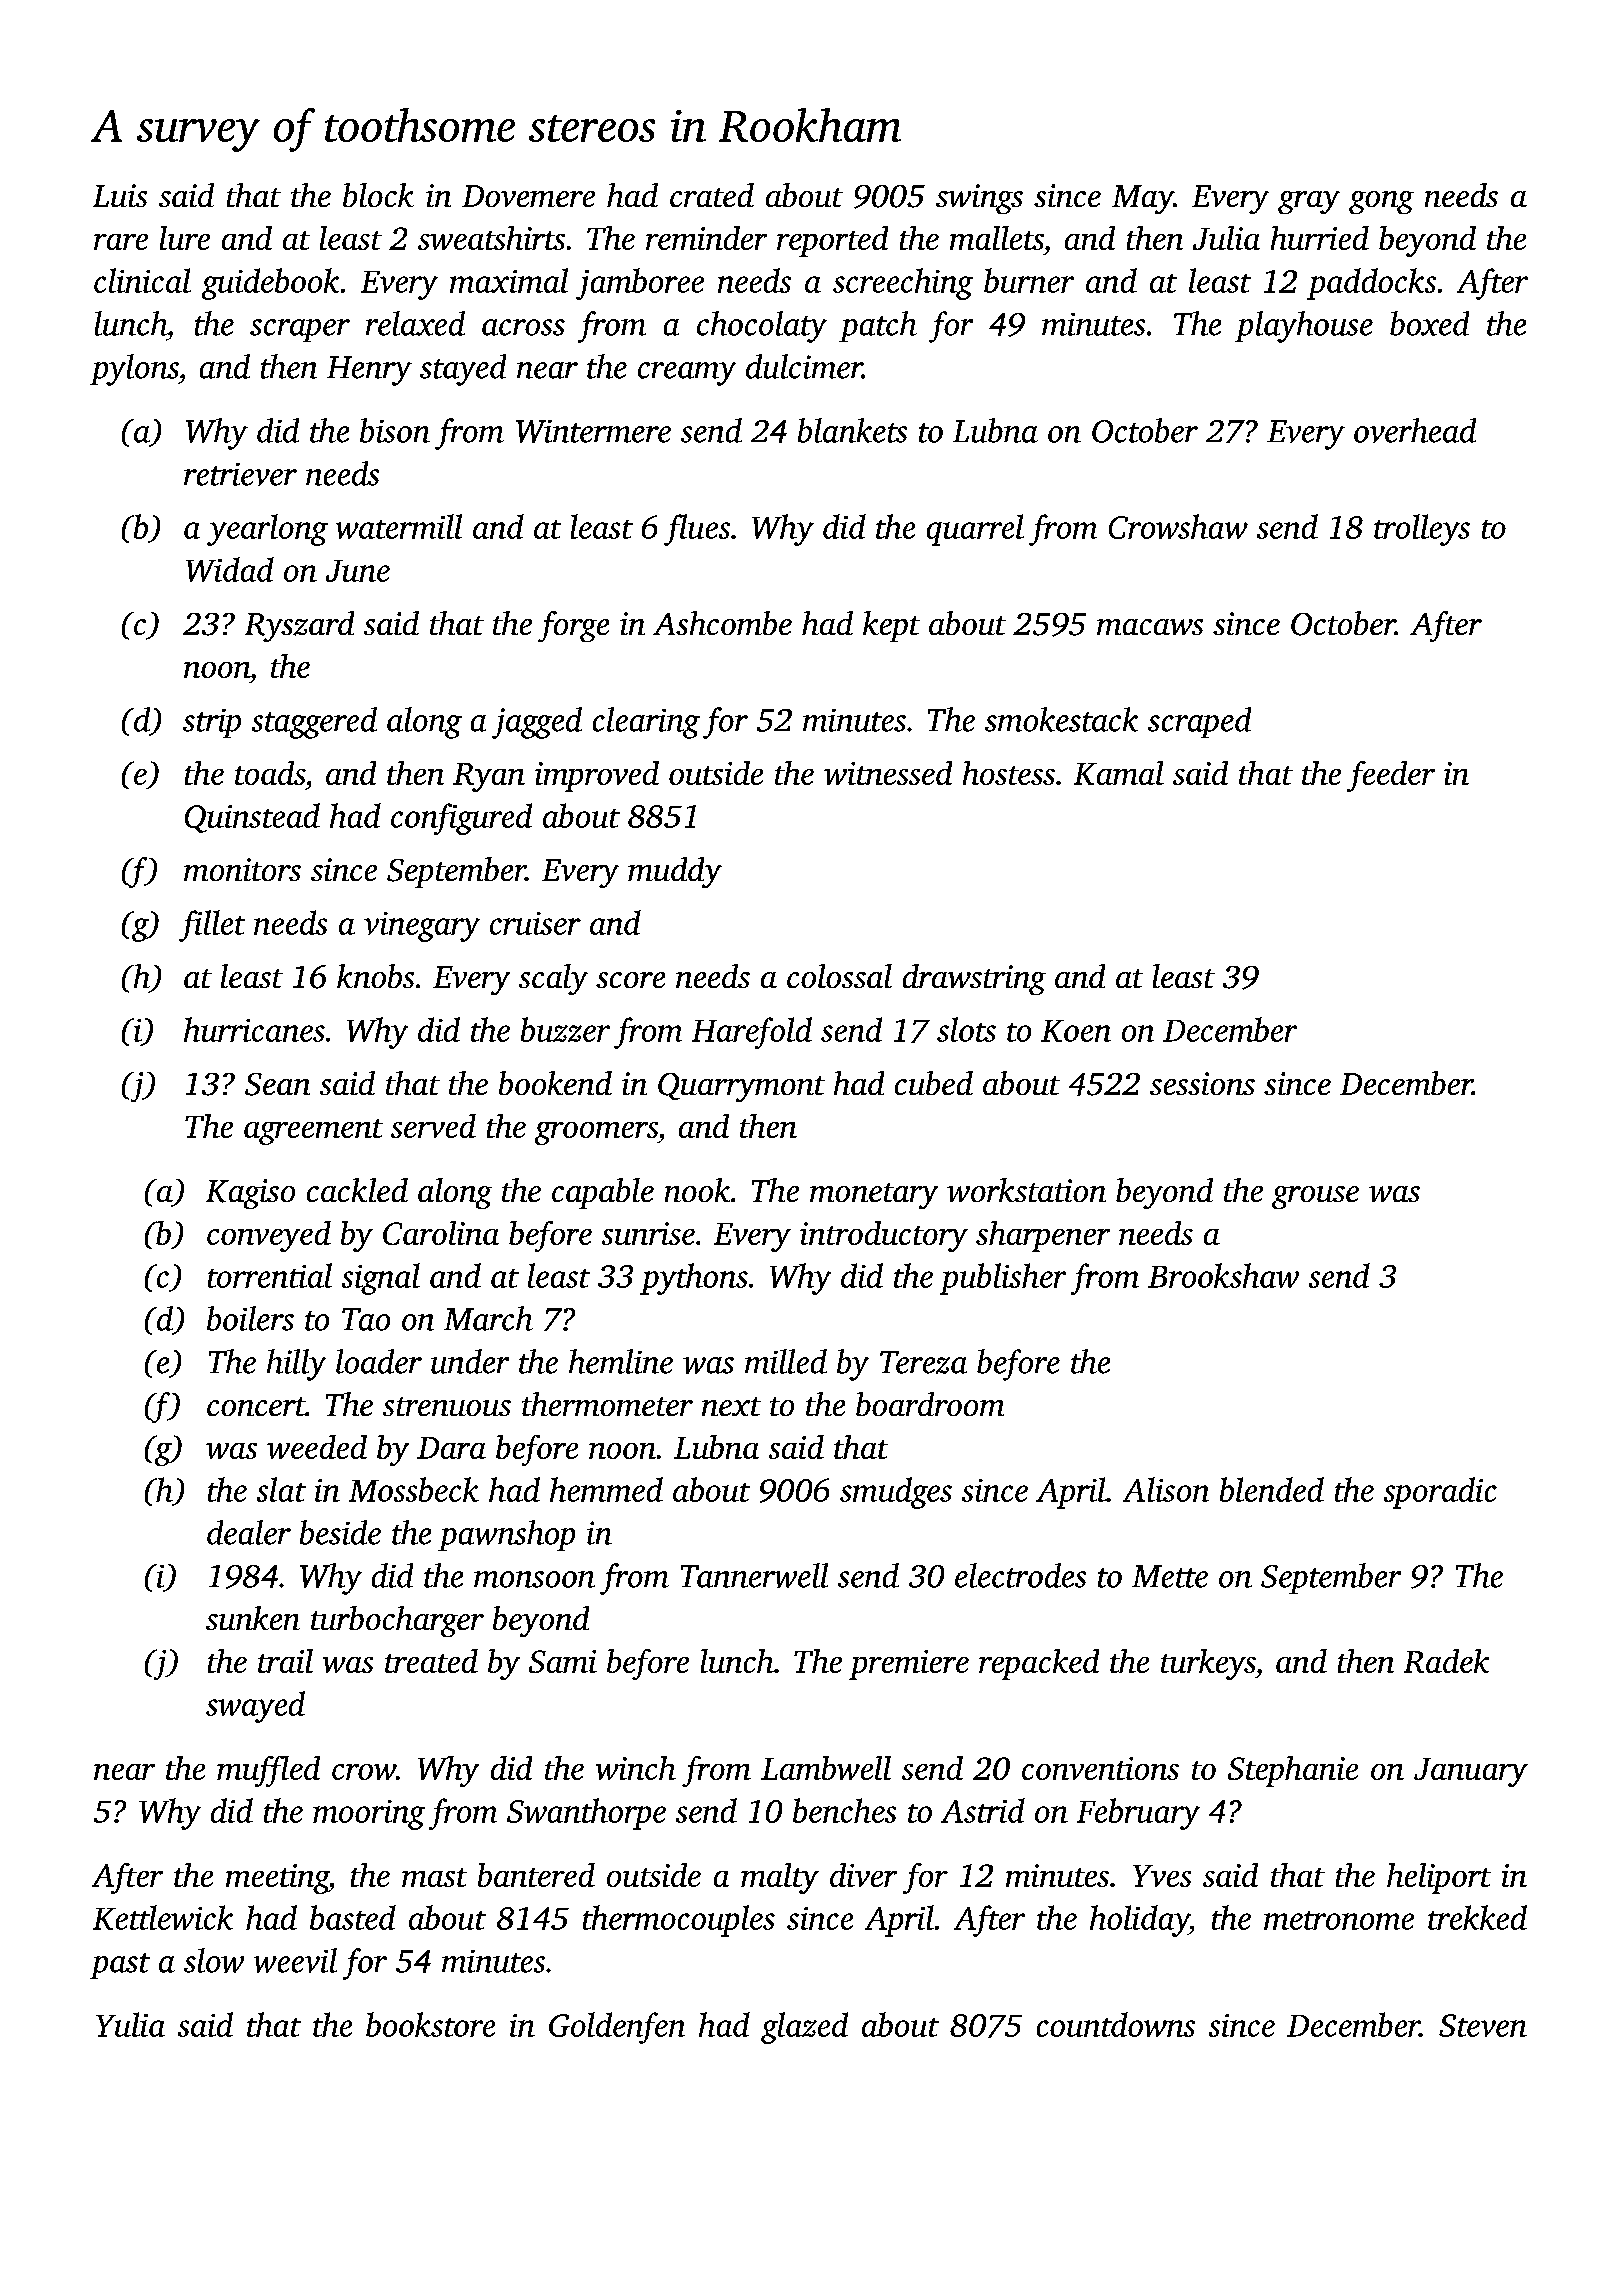 The width and height of the screenshot is (1620, 2292). What do you see at coordinates (255, 1707) in the screenshot?
I see `swayed` at bounding box center [255, 1707].
